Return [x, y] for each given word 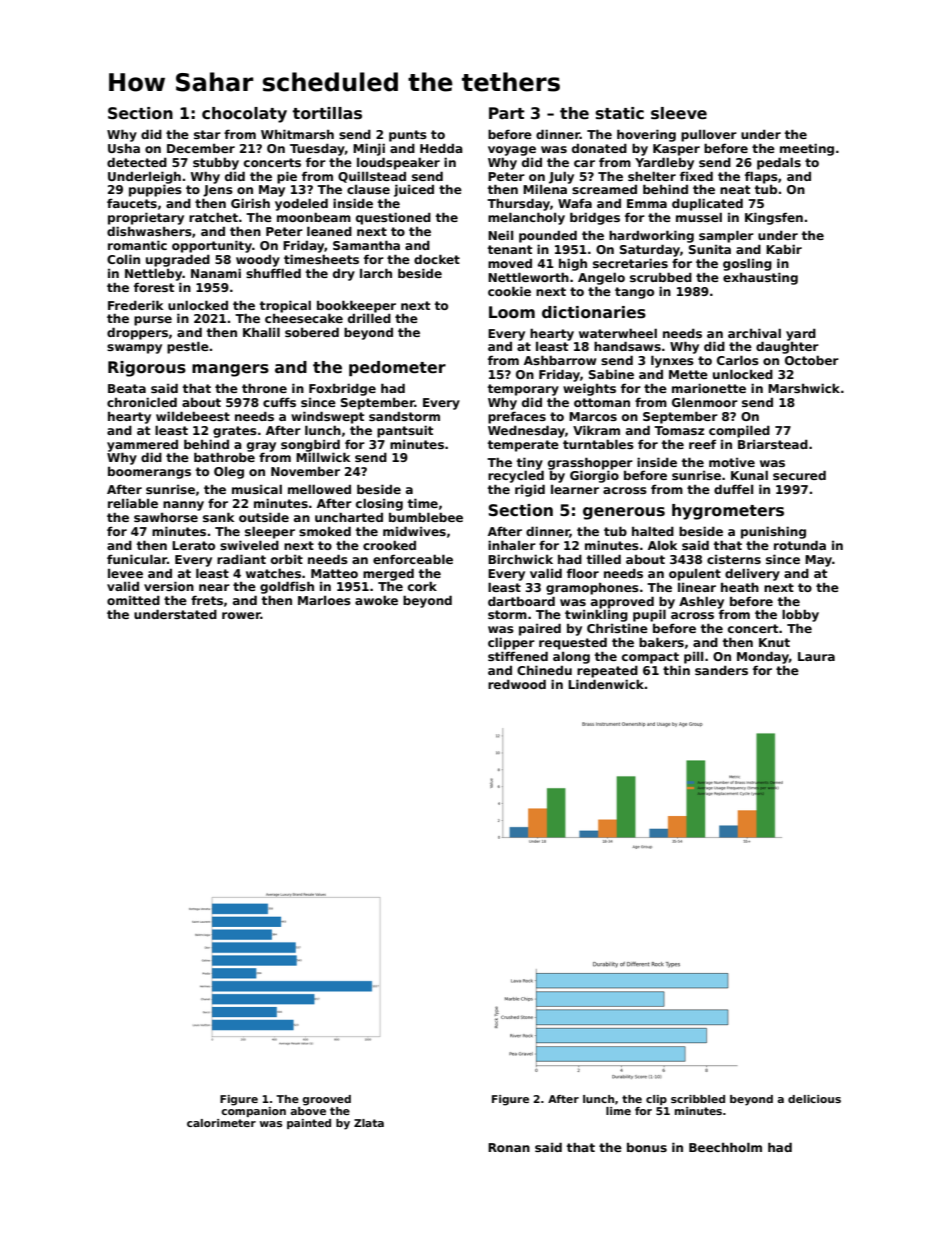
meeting [807, 149]
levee [125, 573]
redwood [517, 684]
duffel [733, 489]
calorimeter [221, 1123]
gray [261, 447]
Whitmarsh [297, 134]
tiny [530, 463]
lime [618, 1111]
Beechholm [725, 1147]
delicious [814, 1099]
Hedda [441, 148]
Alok [663, 545]
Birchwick [520, 559]
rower [241, 615]
